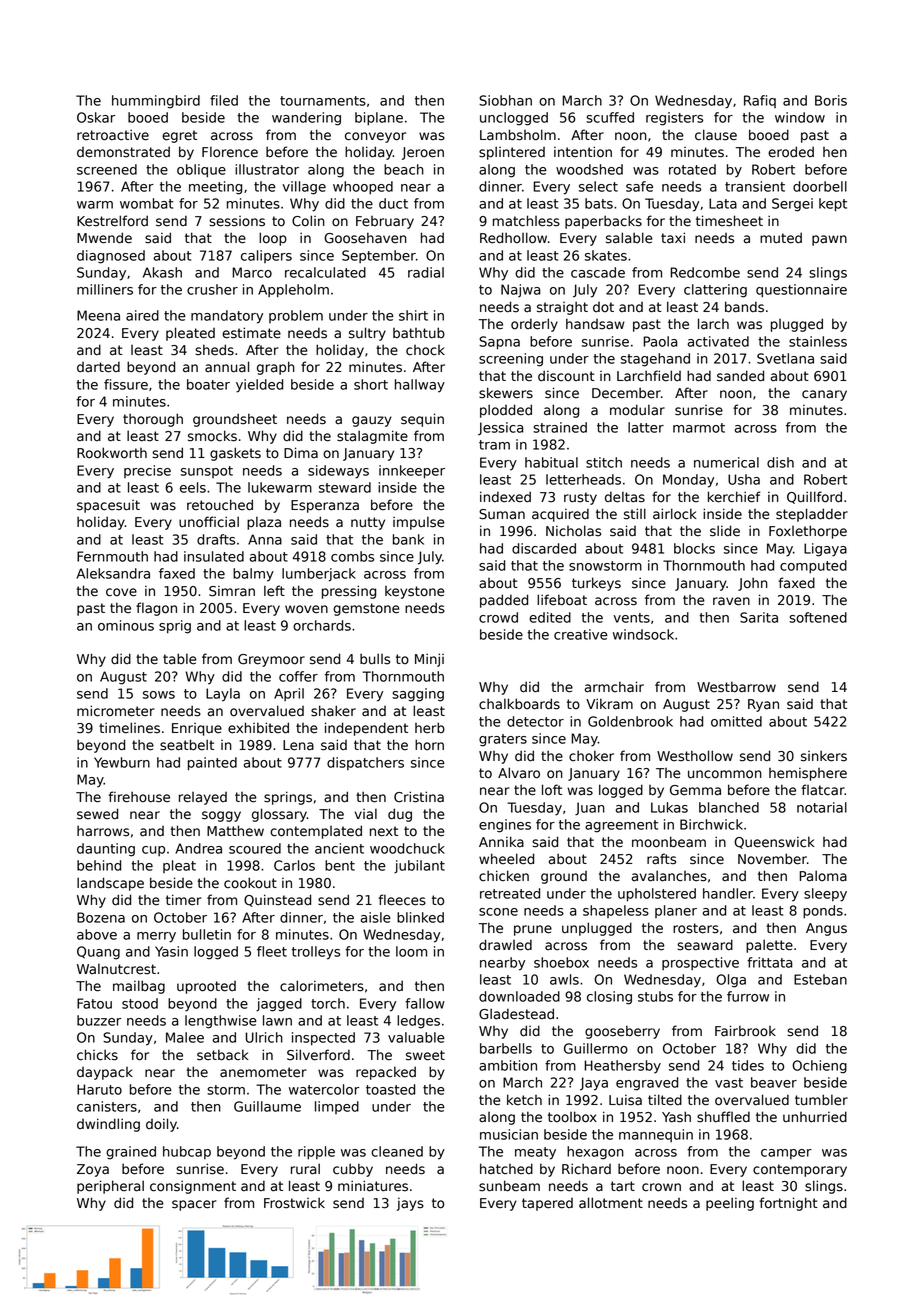 The image size is (924, 1314). Describe the element at coordinates (306, 119) in the image. I see `wandering` at that location.
